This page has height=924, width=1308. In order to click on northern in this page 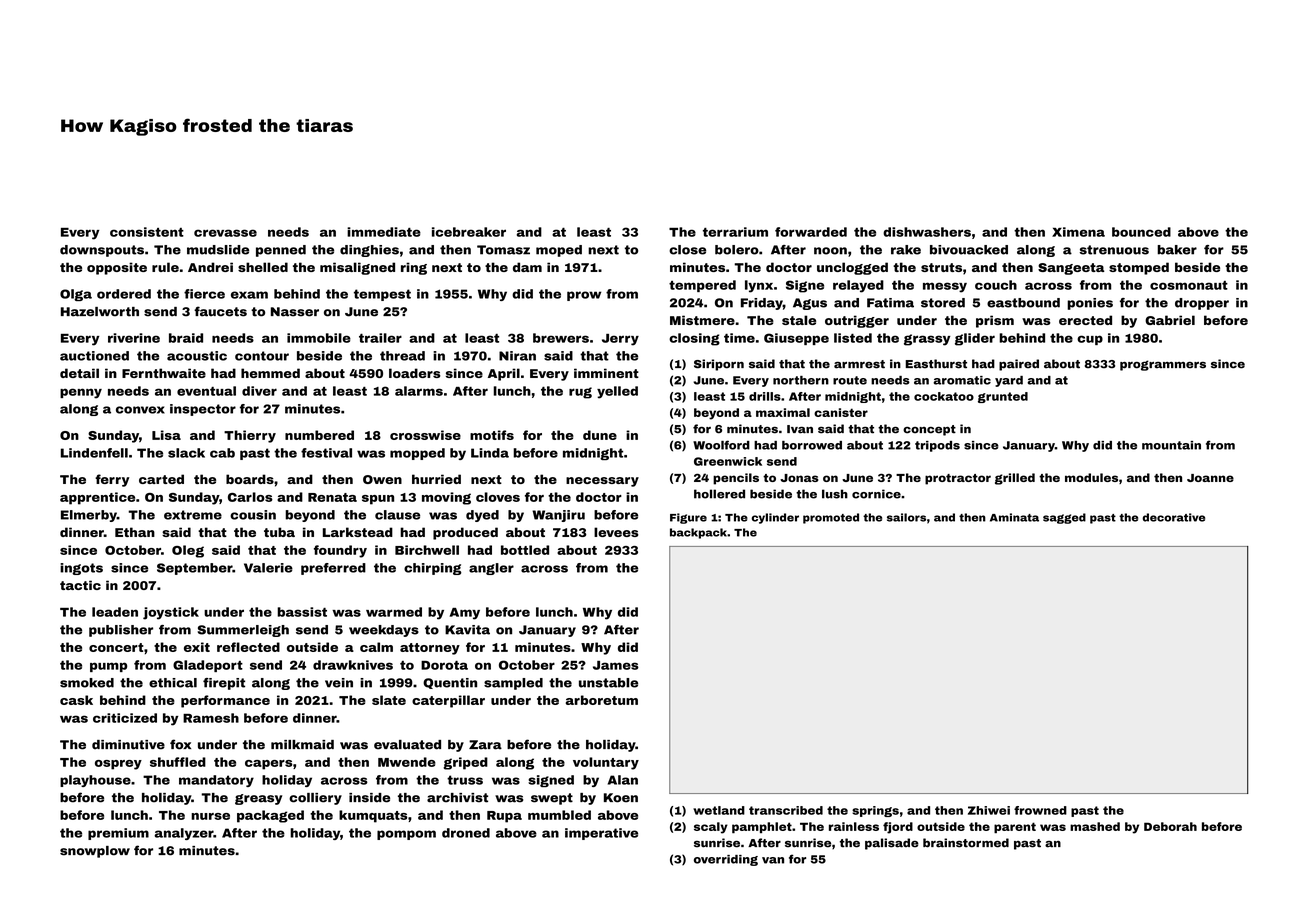, I will do `click(801, 380)`.
